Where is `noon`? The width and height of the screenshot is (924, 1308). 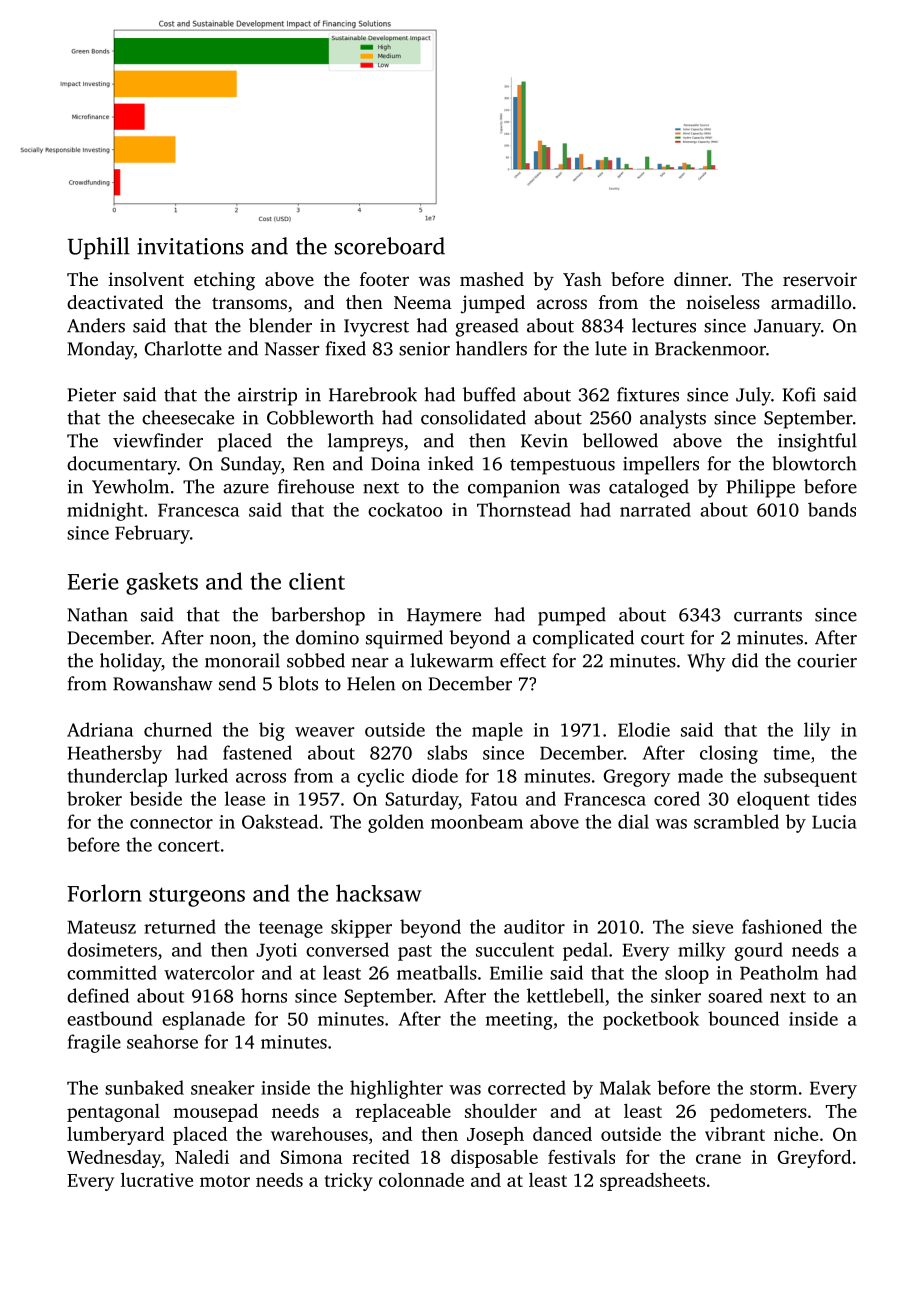 noon is located at coordinates (230, 640).
